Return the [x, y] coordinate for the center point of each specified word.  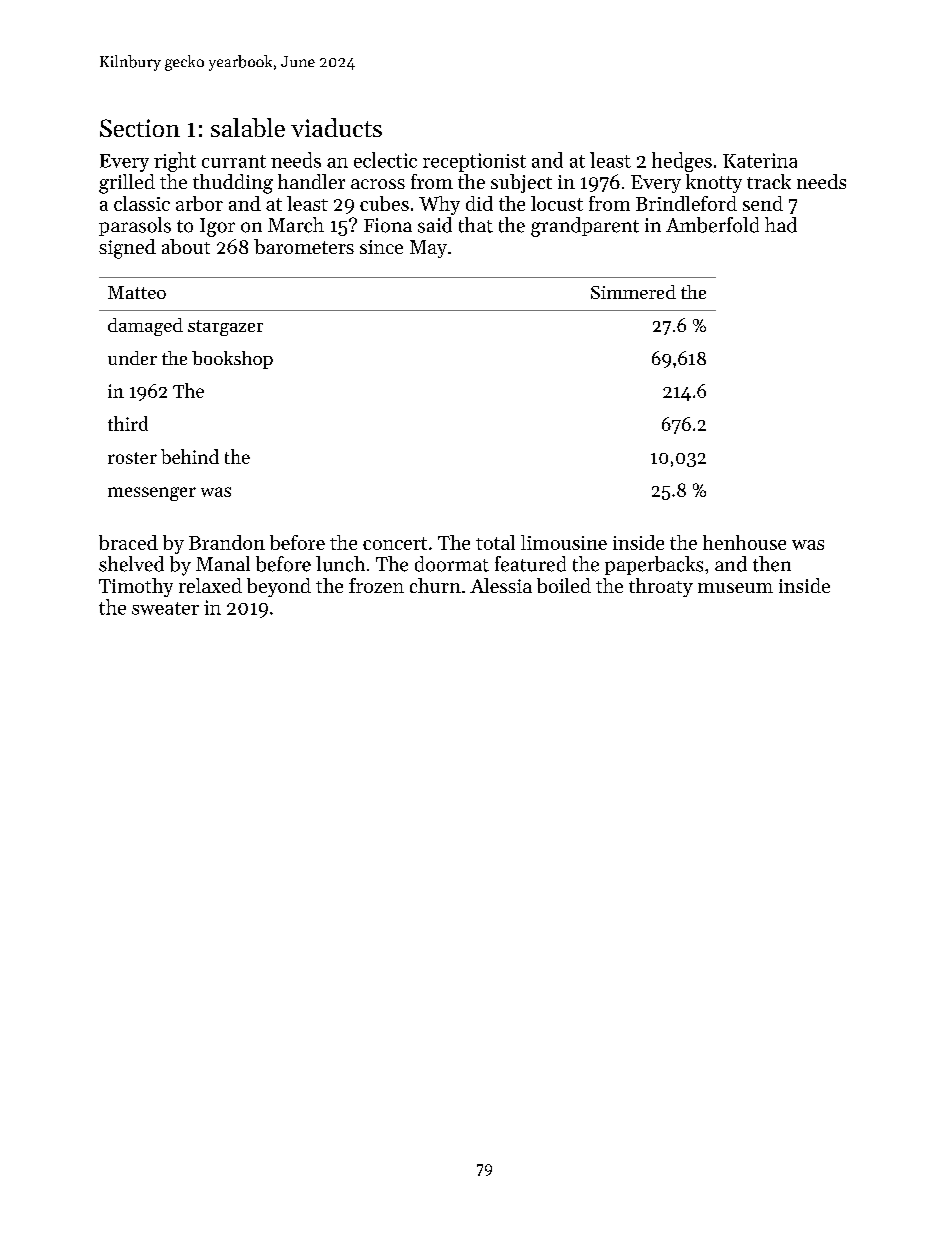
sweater [165, 608]
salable [248, 127]
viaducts [336, 127]
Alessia [501, 585]
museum [735, 588]
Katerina [760, 160]
